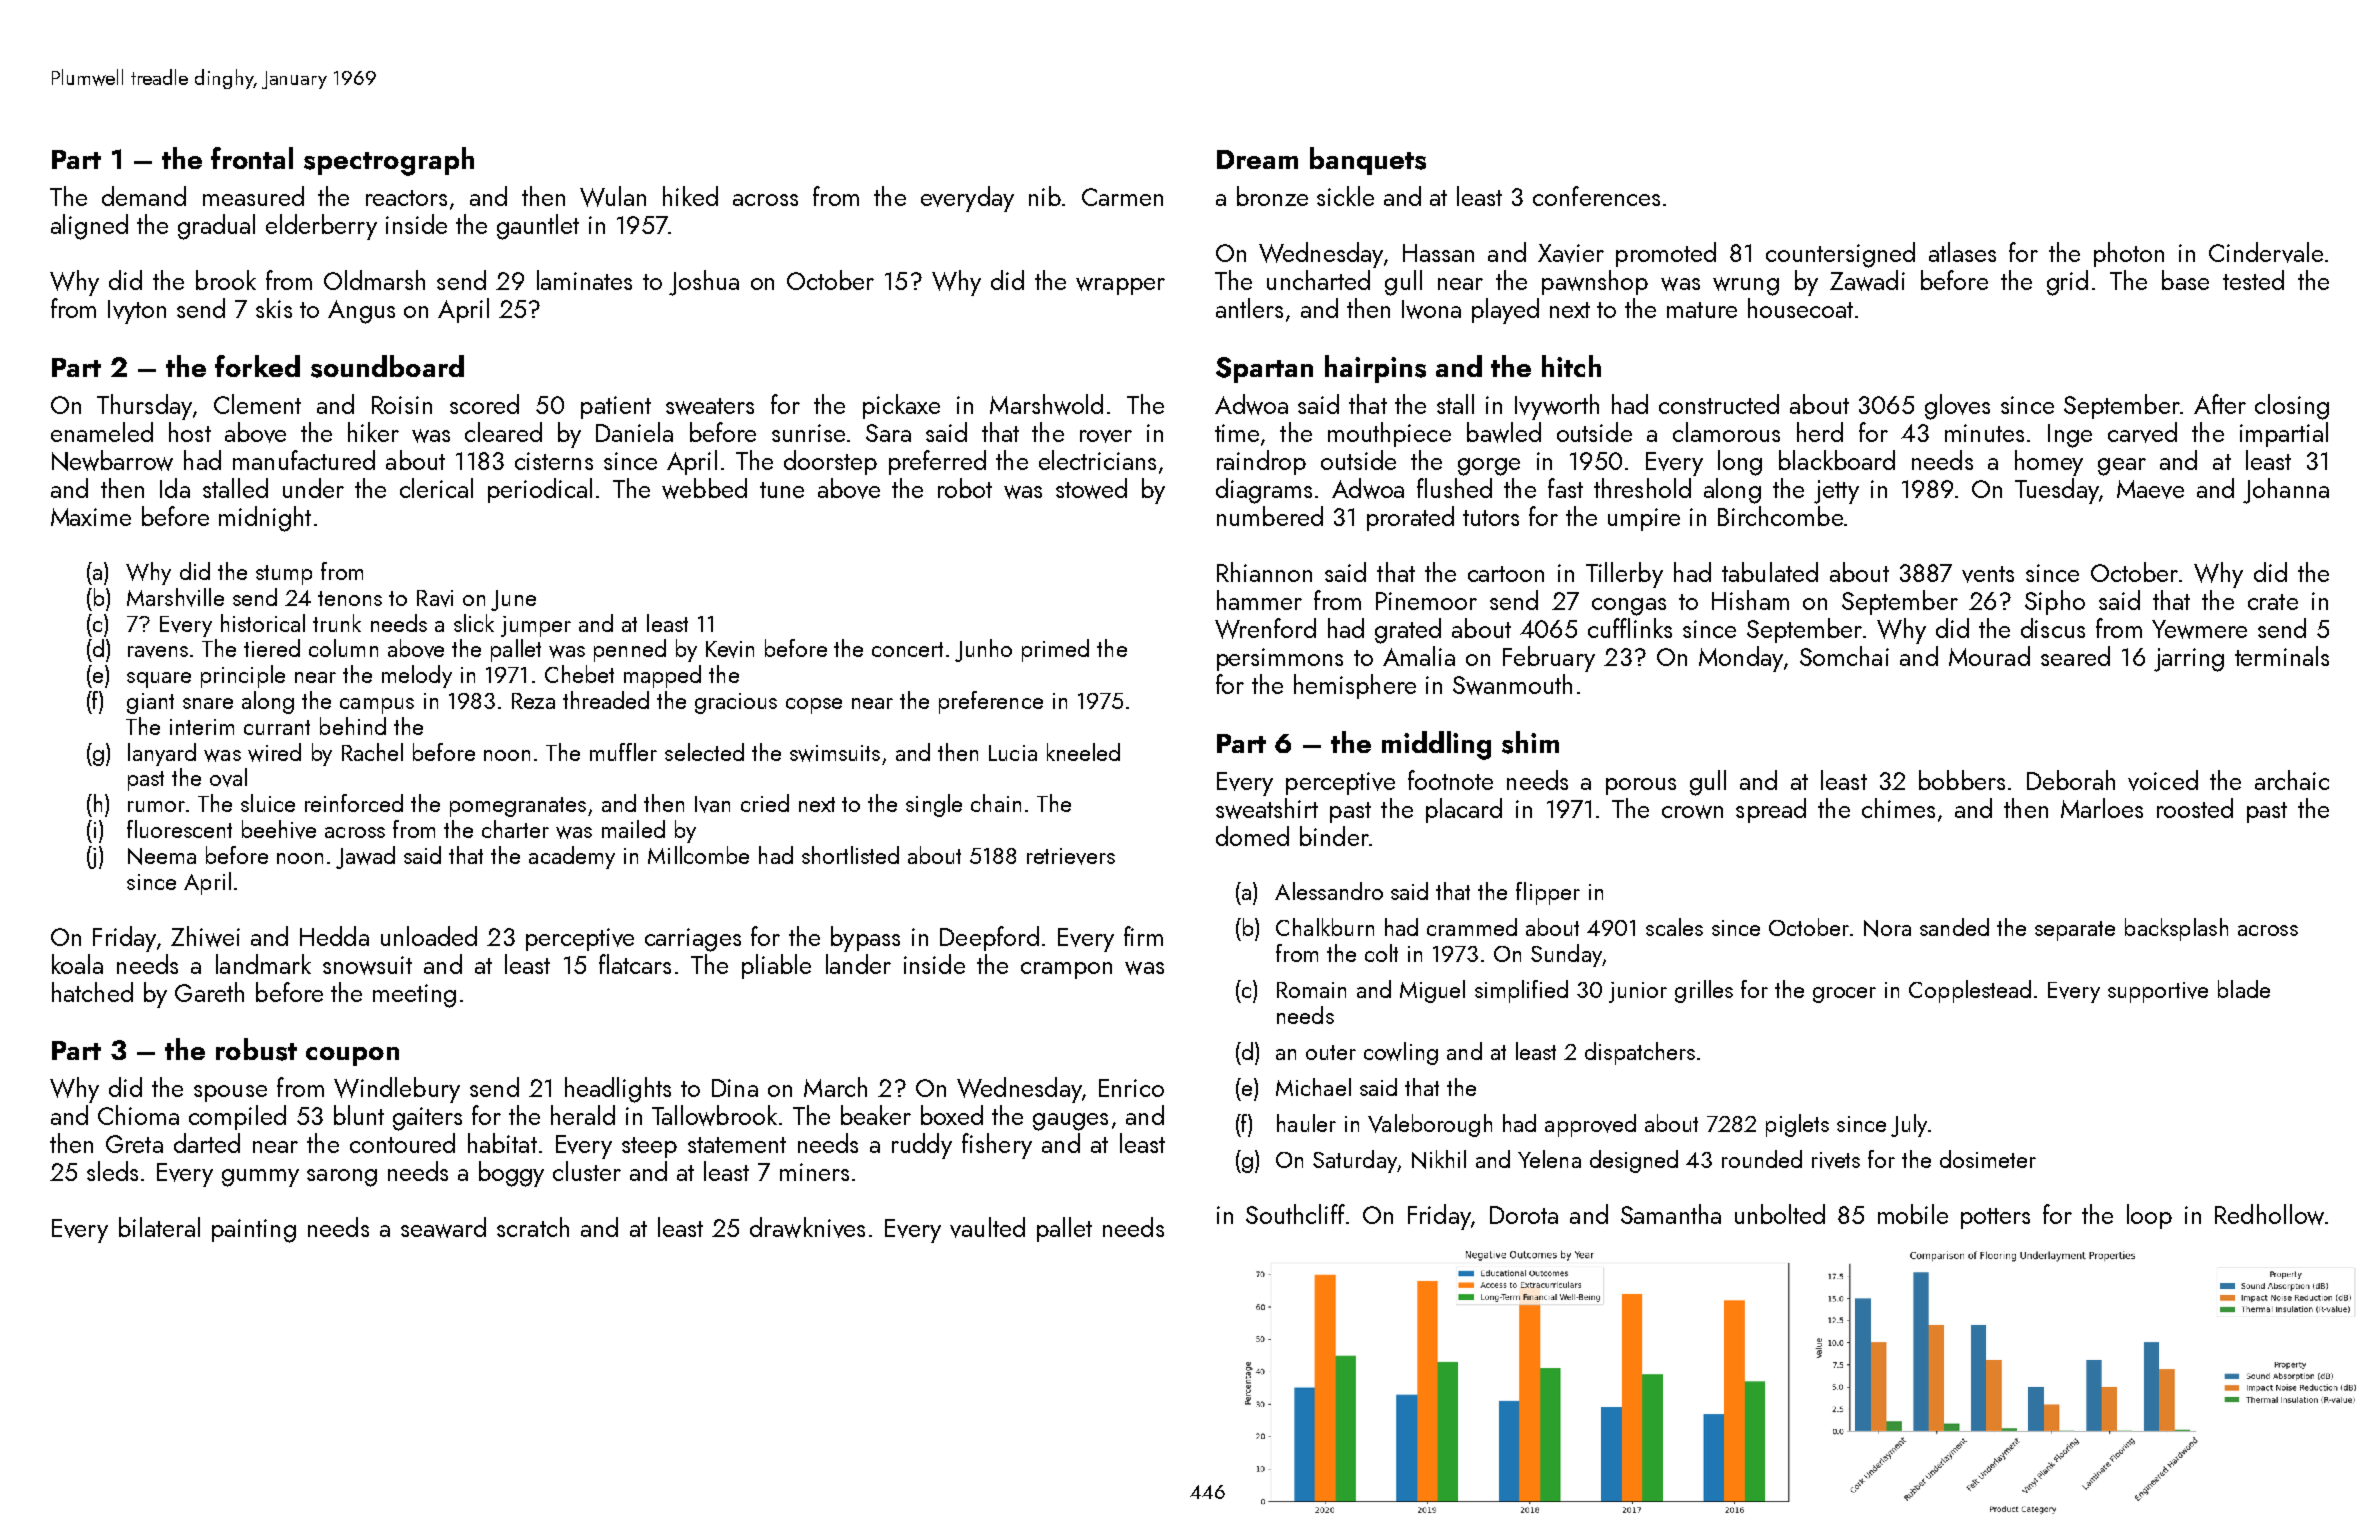  What do you see at coordinates (352, 1056) in the screenshot?
I see `coupon` at bounding box center [352, 1056].
